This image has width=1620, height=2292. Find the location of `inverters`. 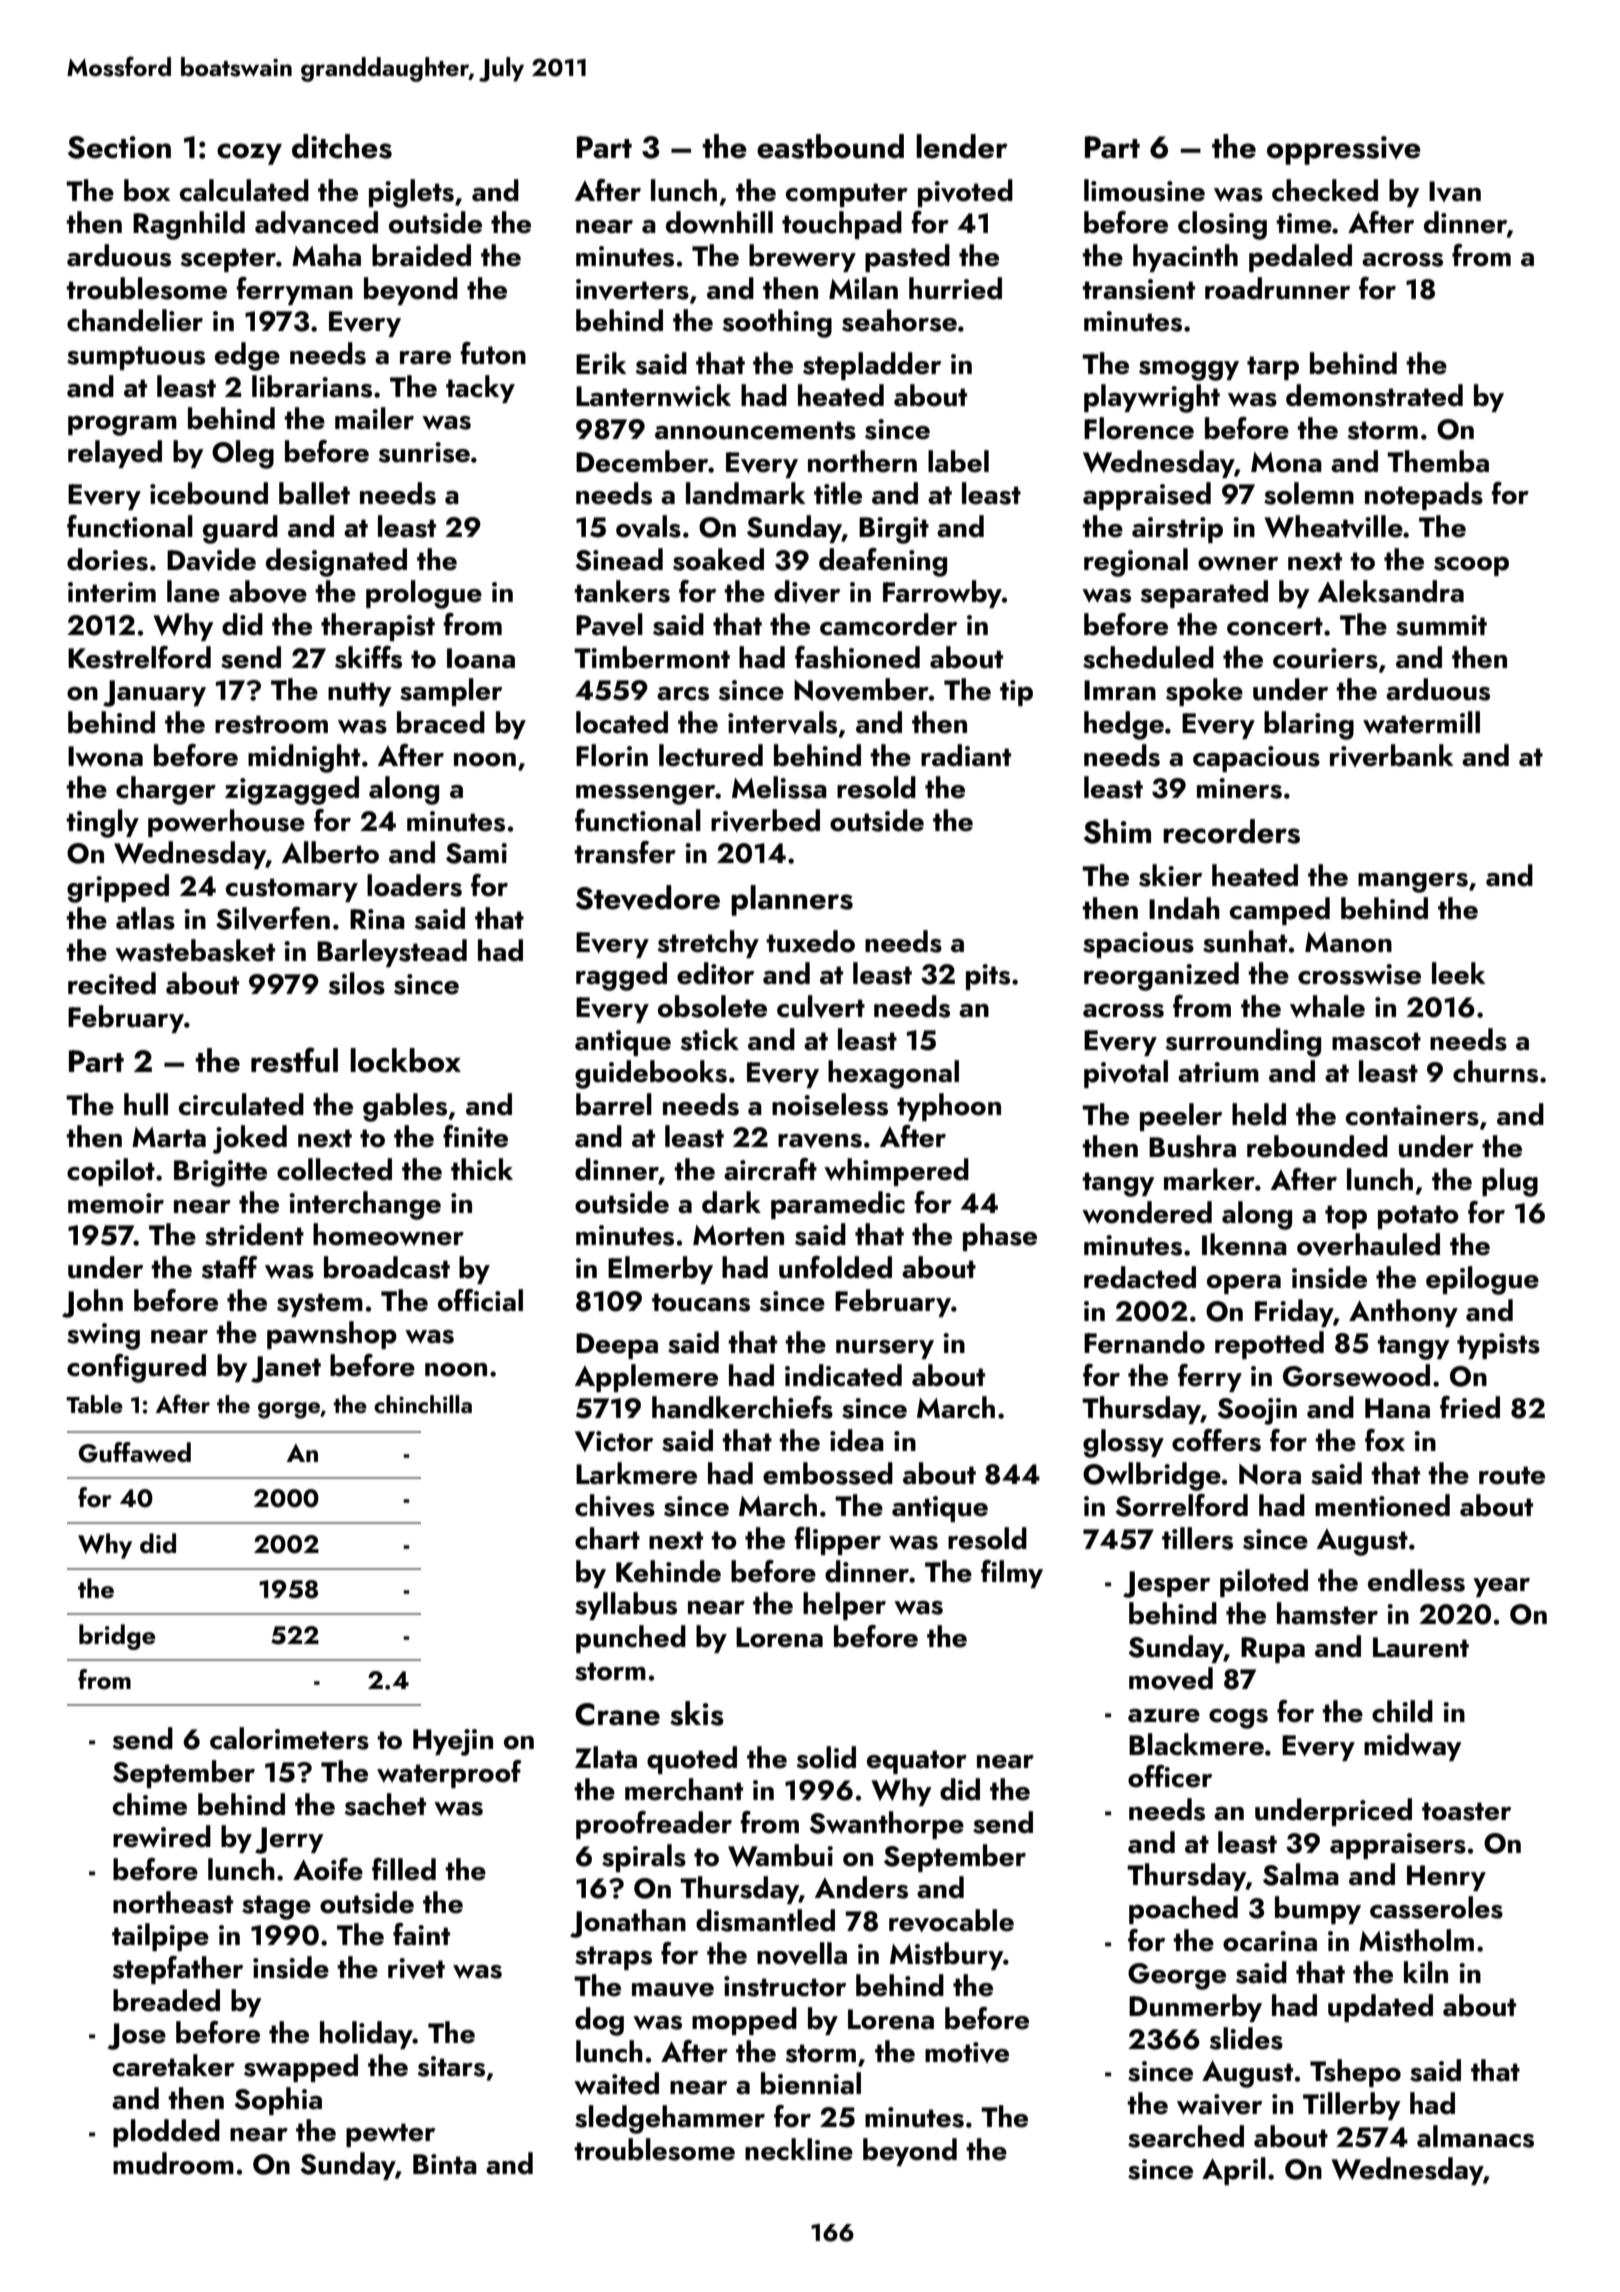

inverters is located at coordinates (632, 289).
